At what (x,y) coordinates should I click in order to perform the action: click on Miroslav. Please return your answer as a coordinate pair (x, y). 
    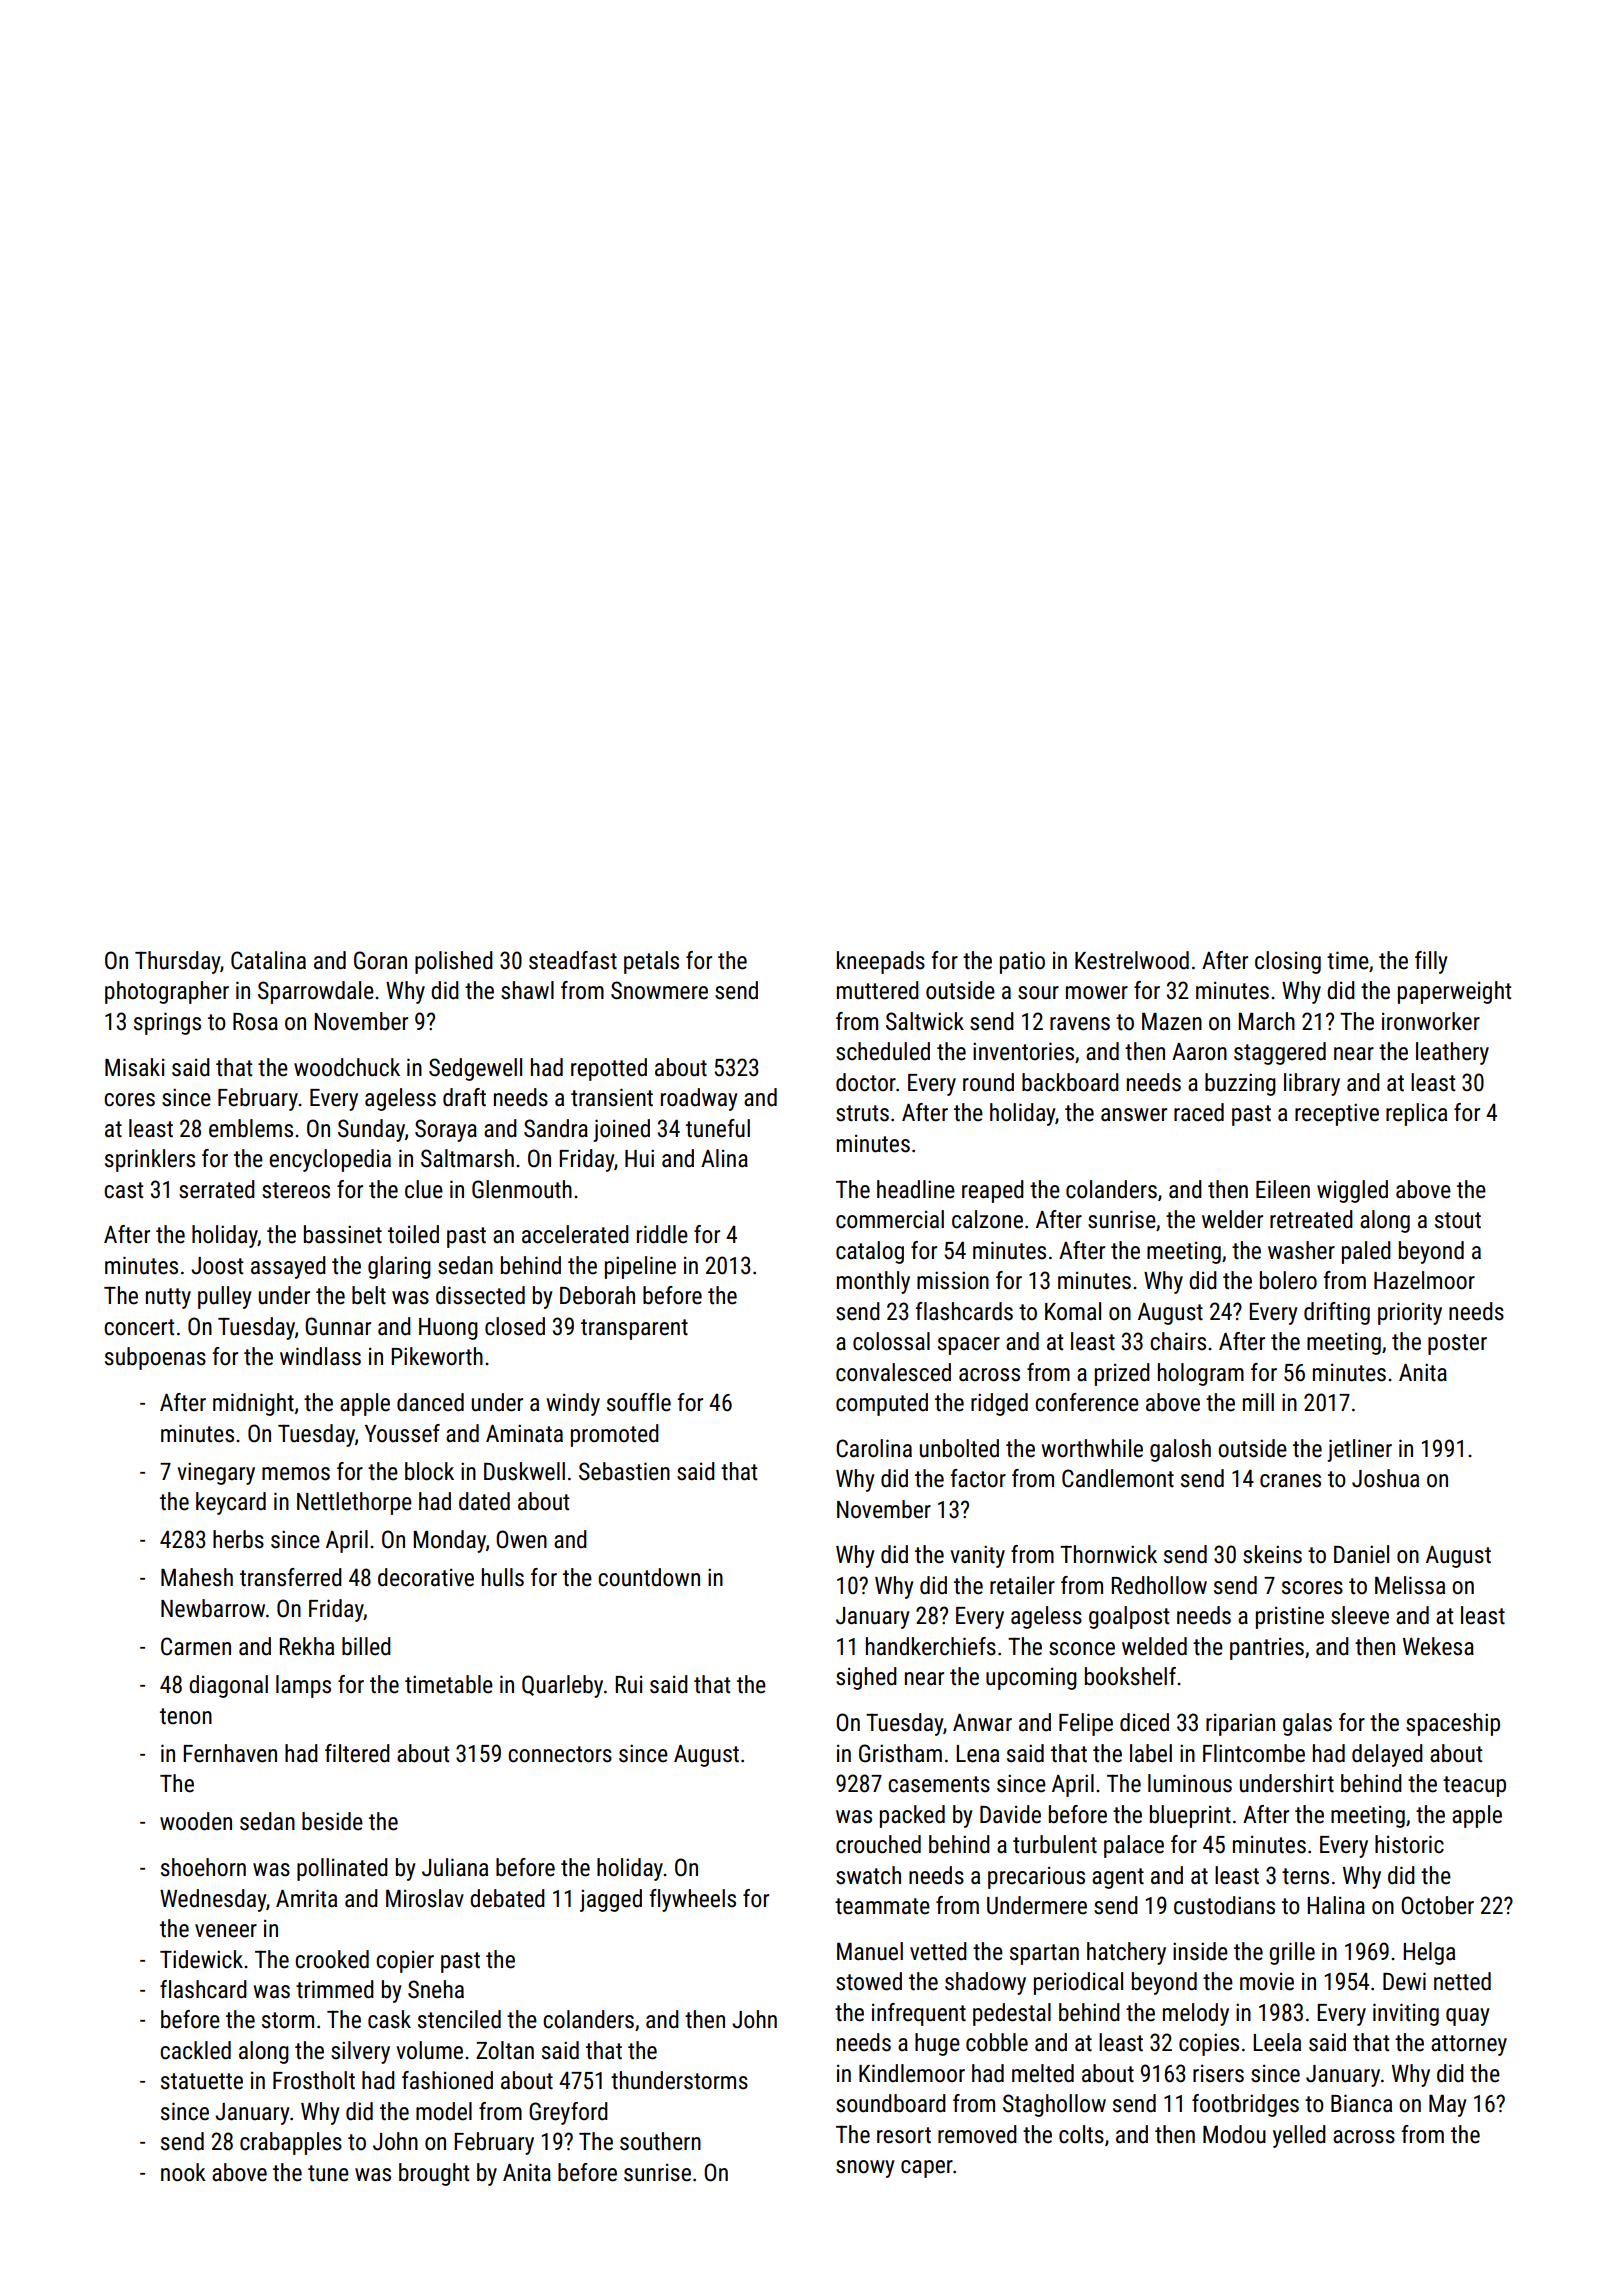
    Looking at the image, I should click on (425, 1898).
